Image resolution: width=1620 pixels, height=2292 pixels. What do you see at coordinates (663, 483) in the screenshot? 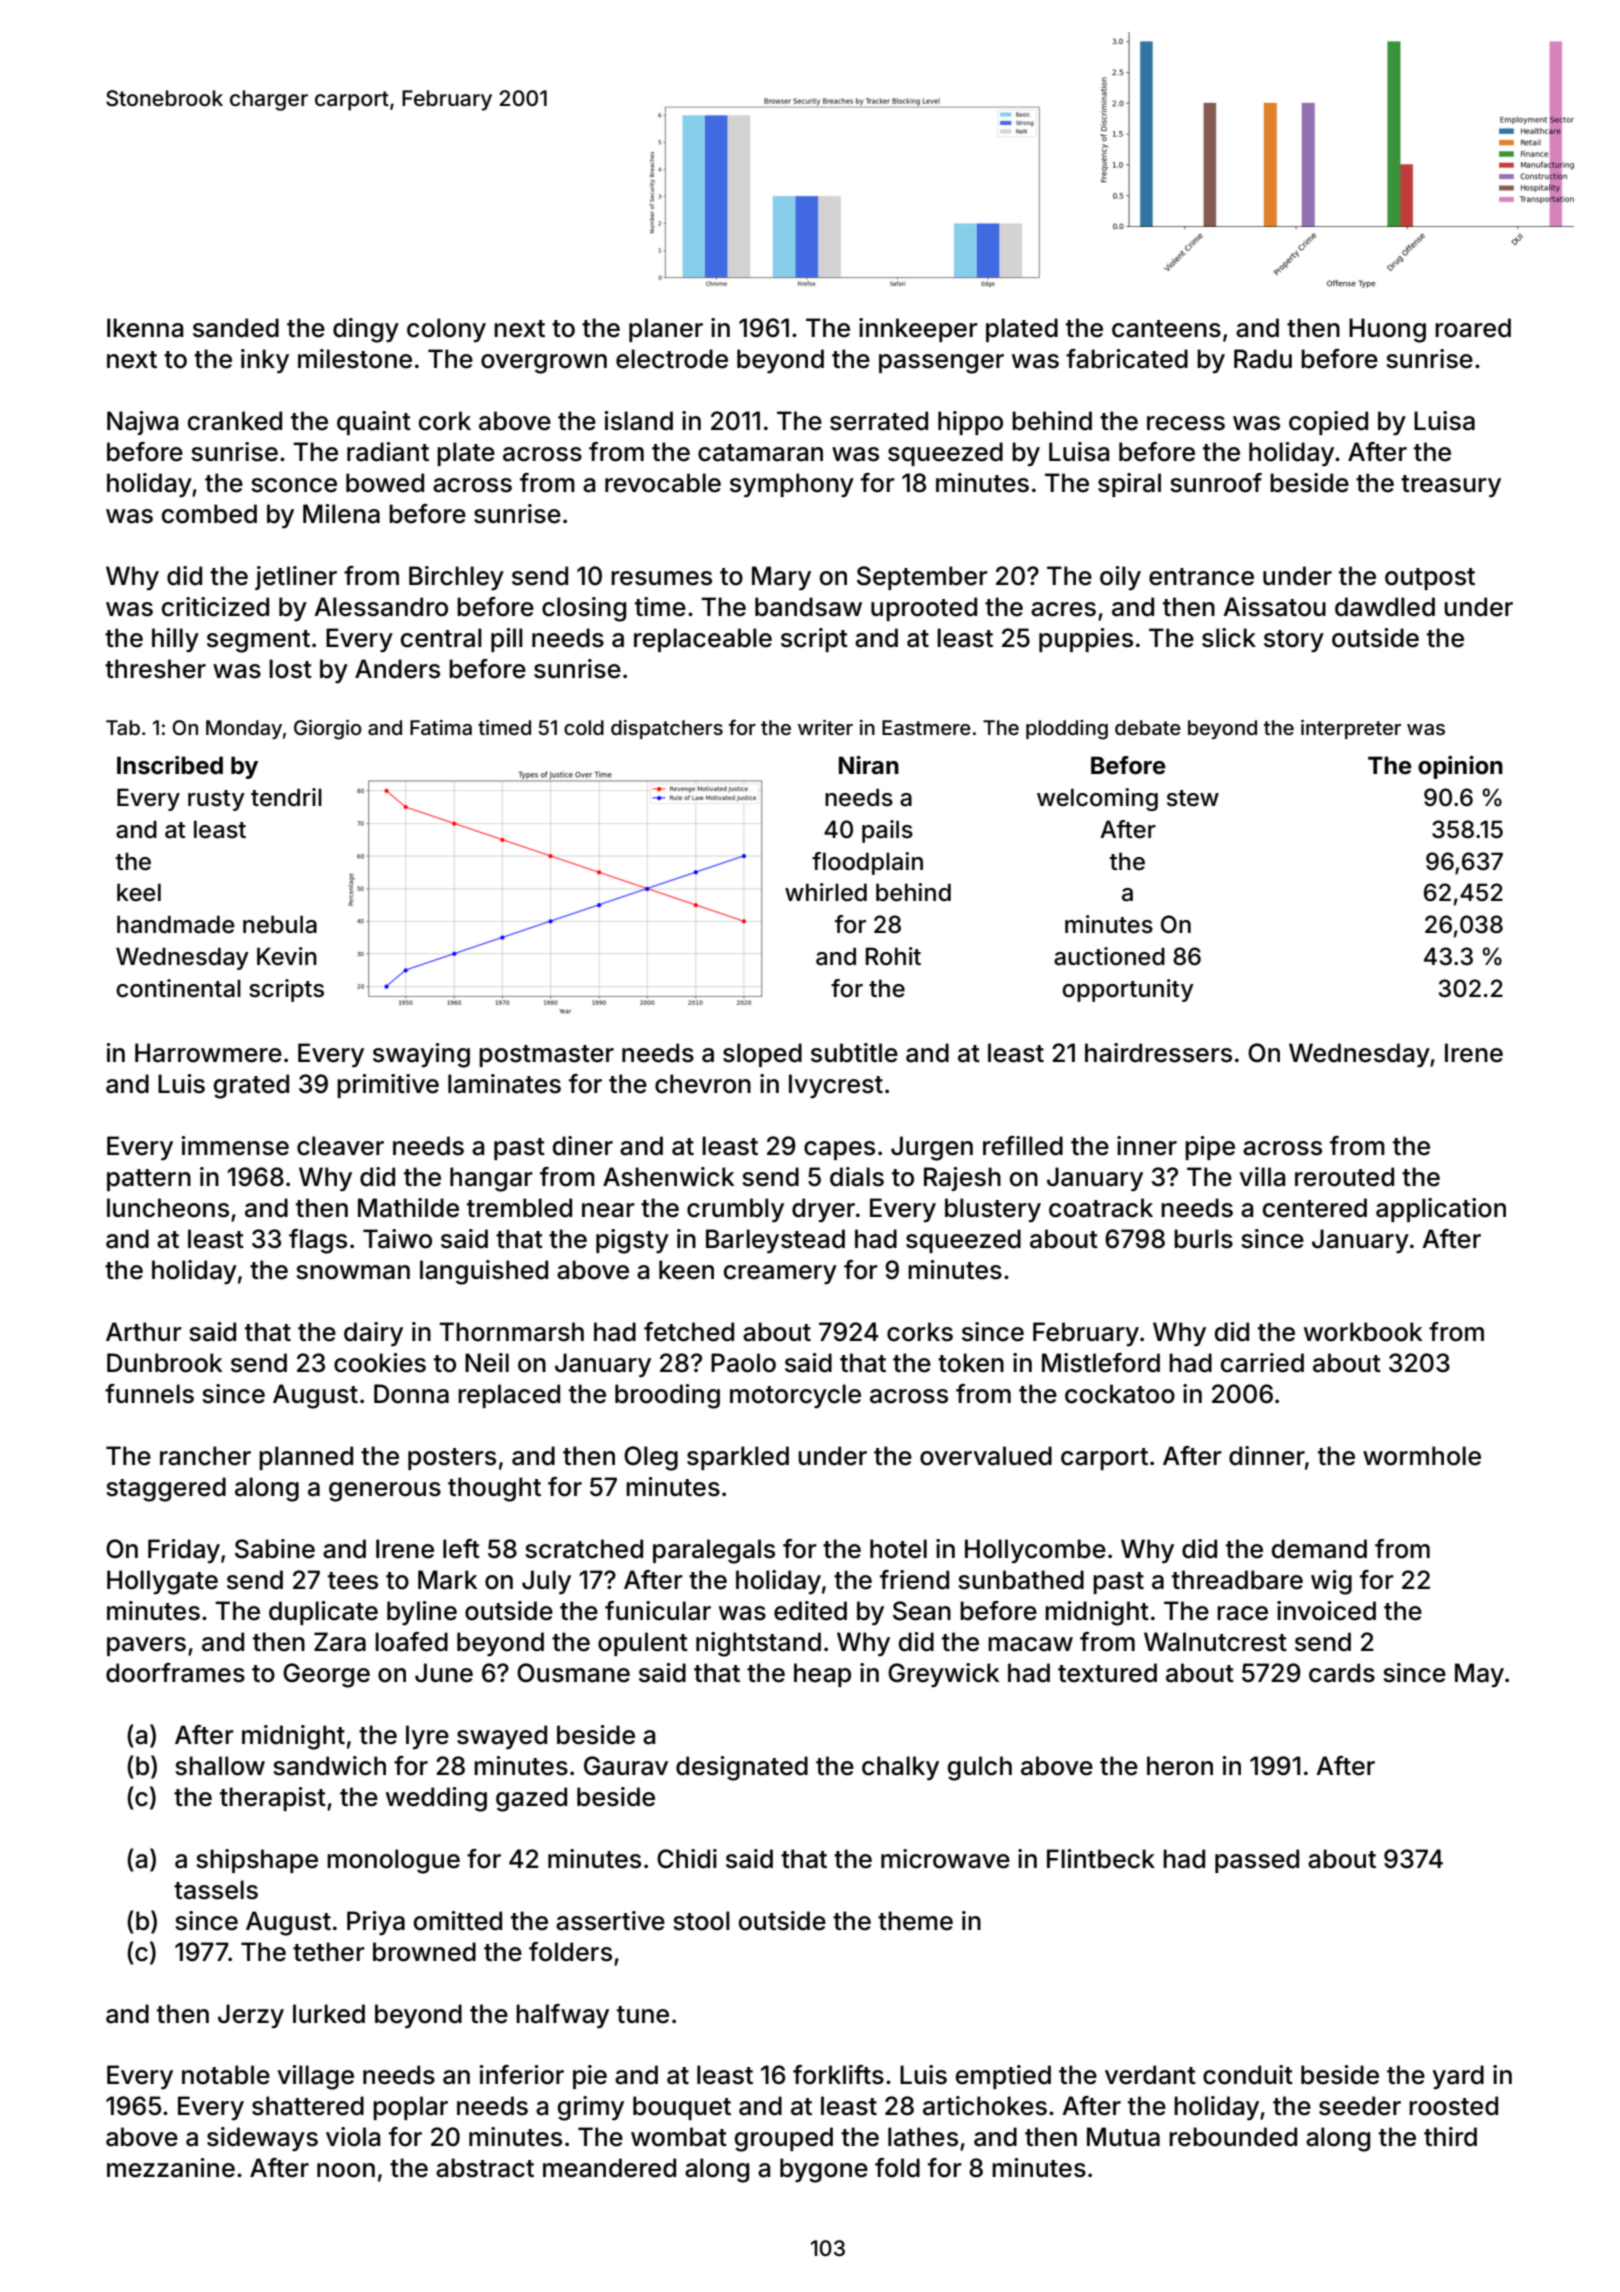
I see `revocable` at bounding box center [663, 483].
